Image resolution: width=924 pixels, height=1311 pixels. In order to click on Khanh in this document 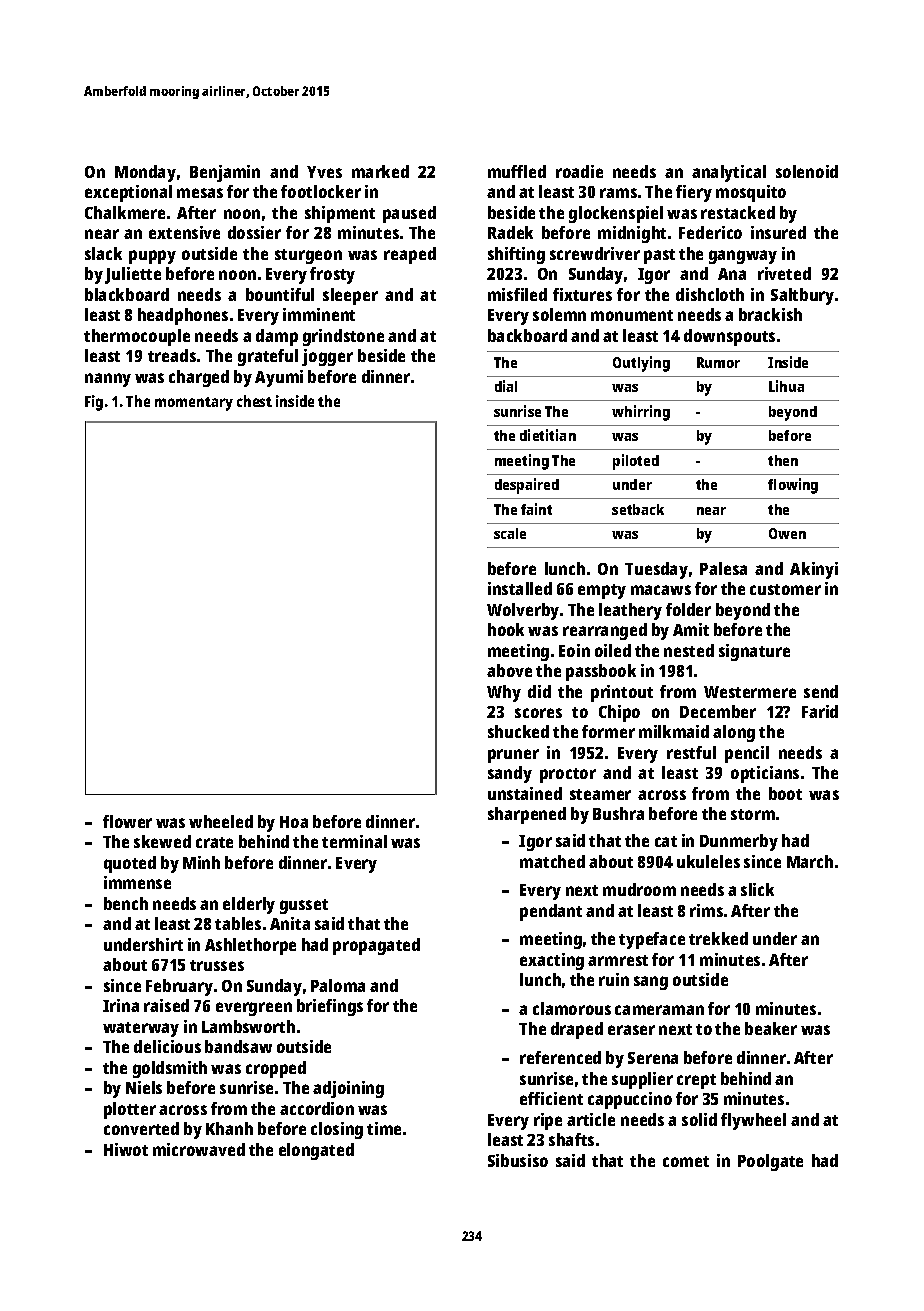, I will do `click(229, 1128)`.
